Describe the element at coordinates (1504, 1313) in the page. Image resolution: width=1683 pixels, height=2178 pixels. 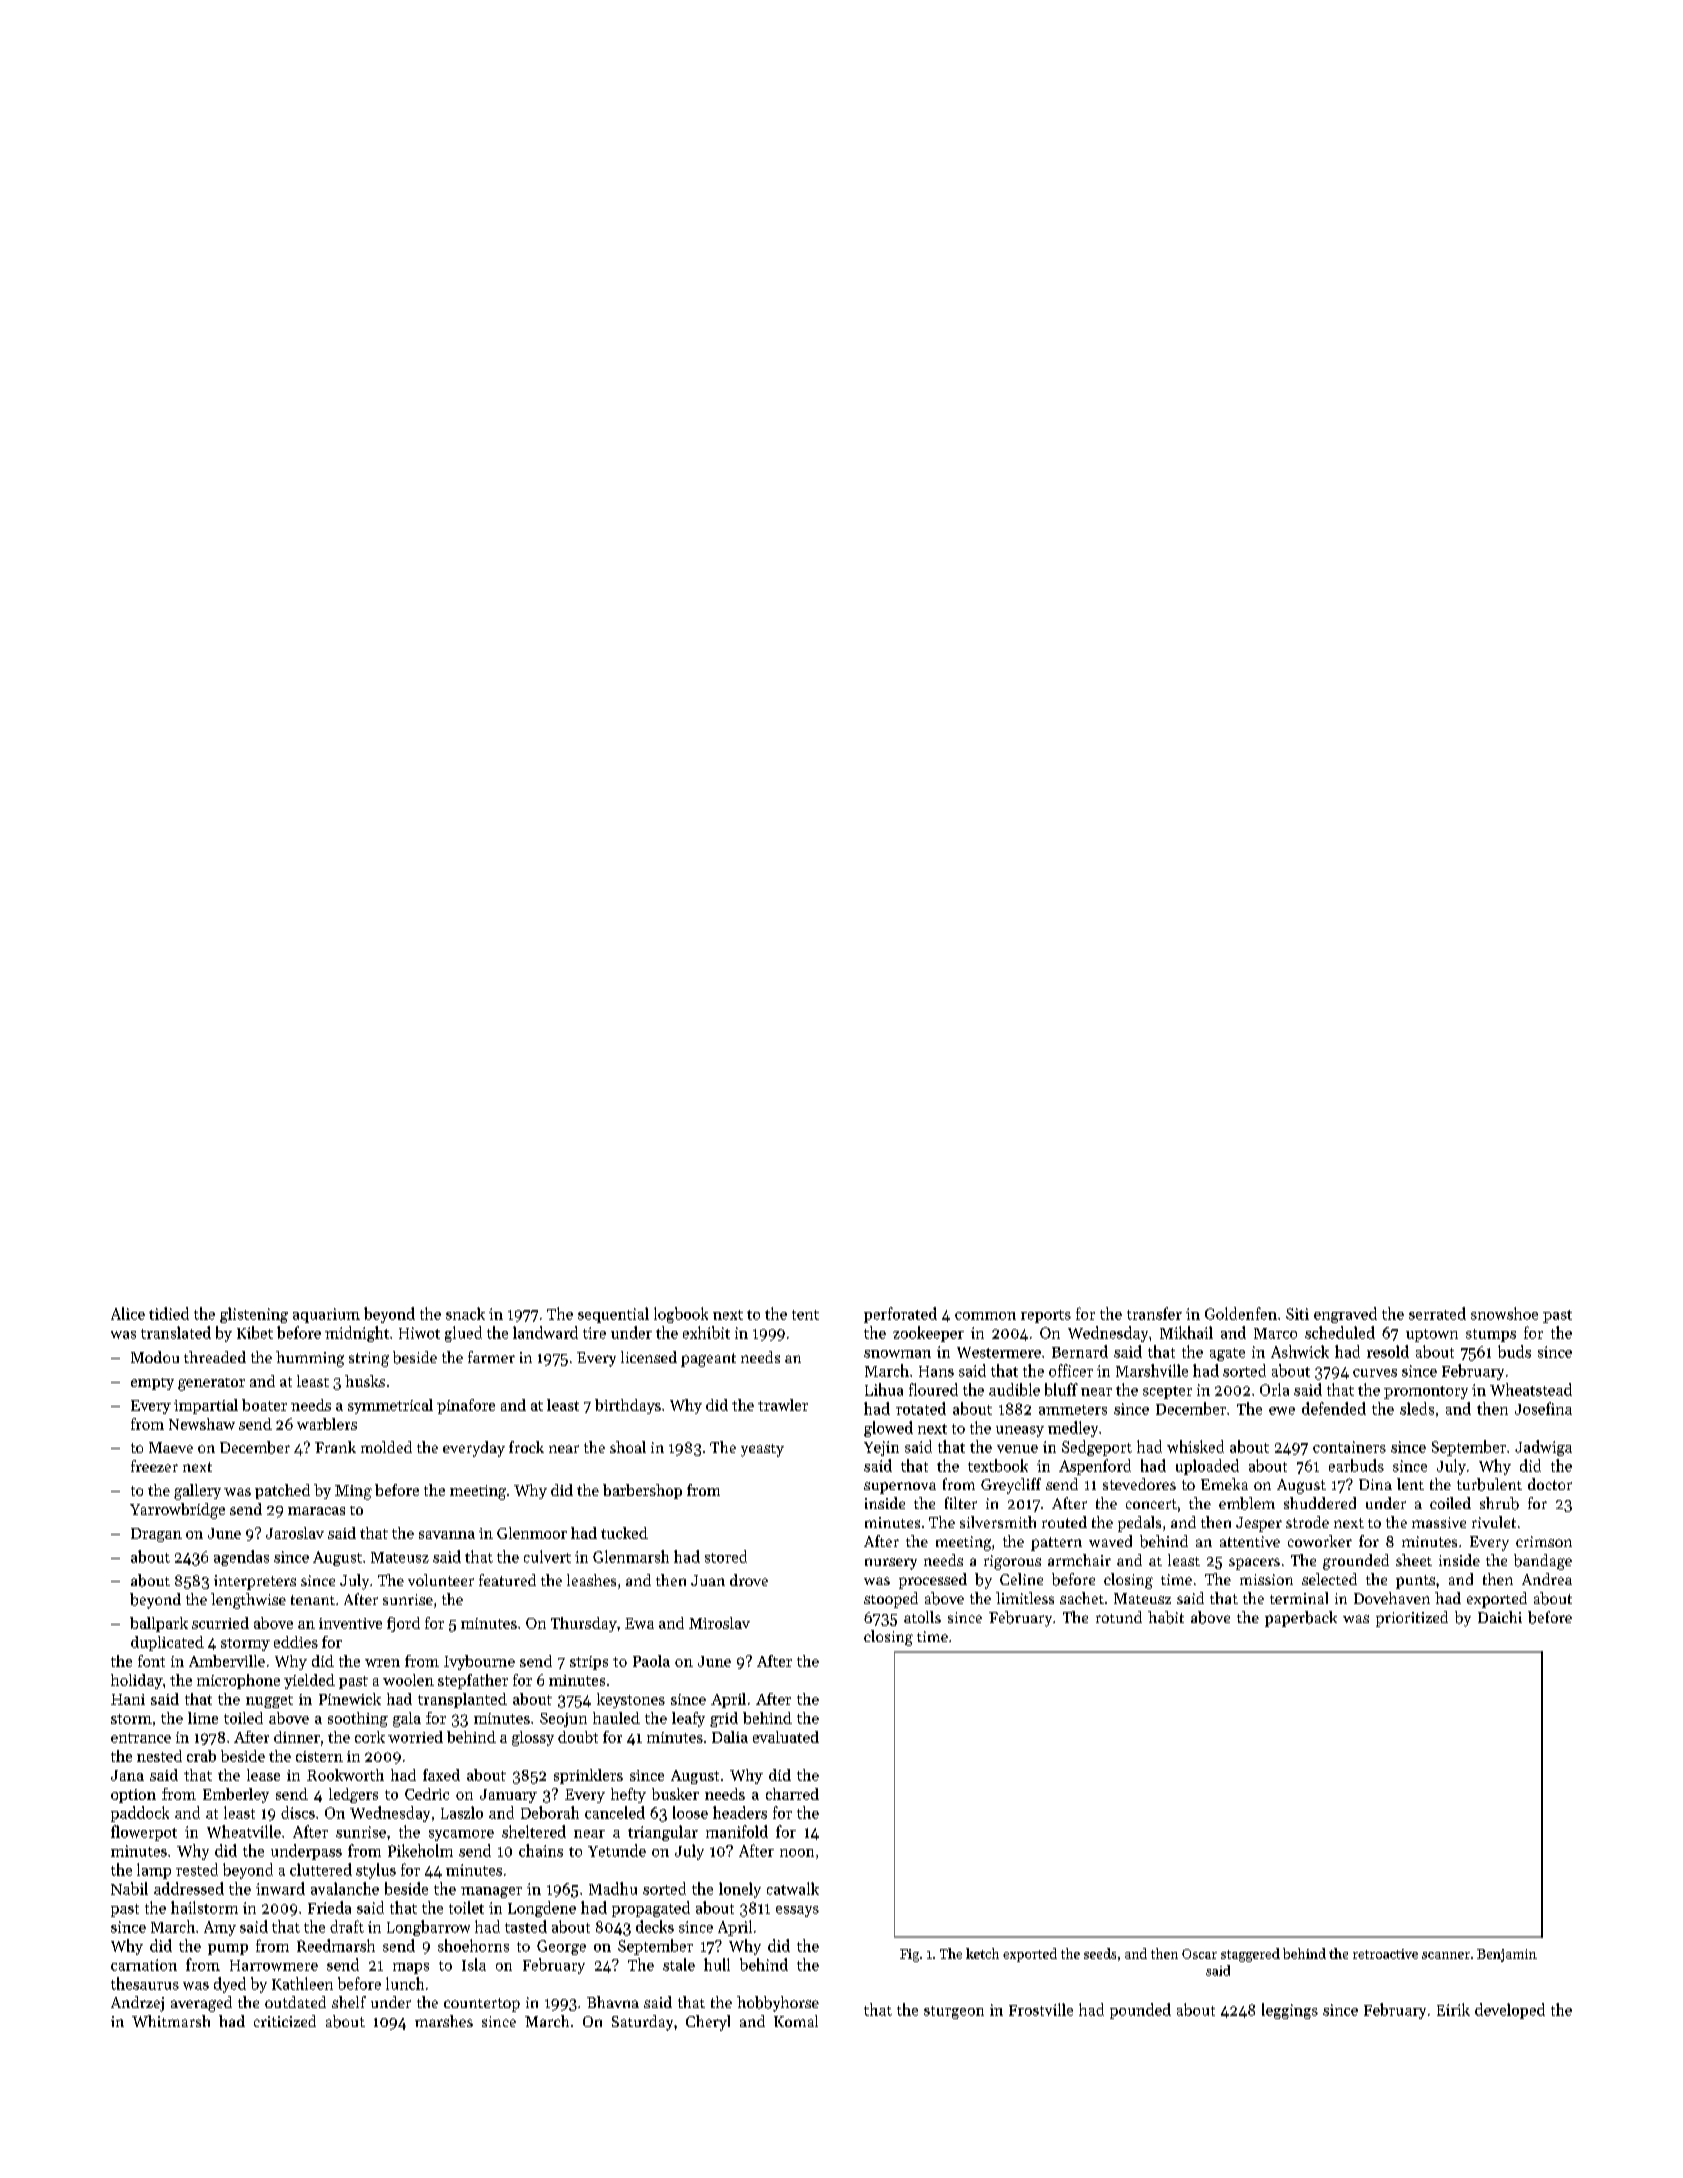
I see `snowshoe` at that location.
